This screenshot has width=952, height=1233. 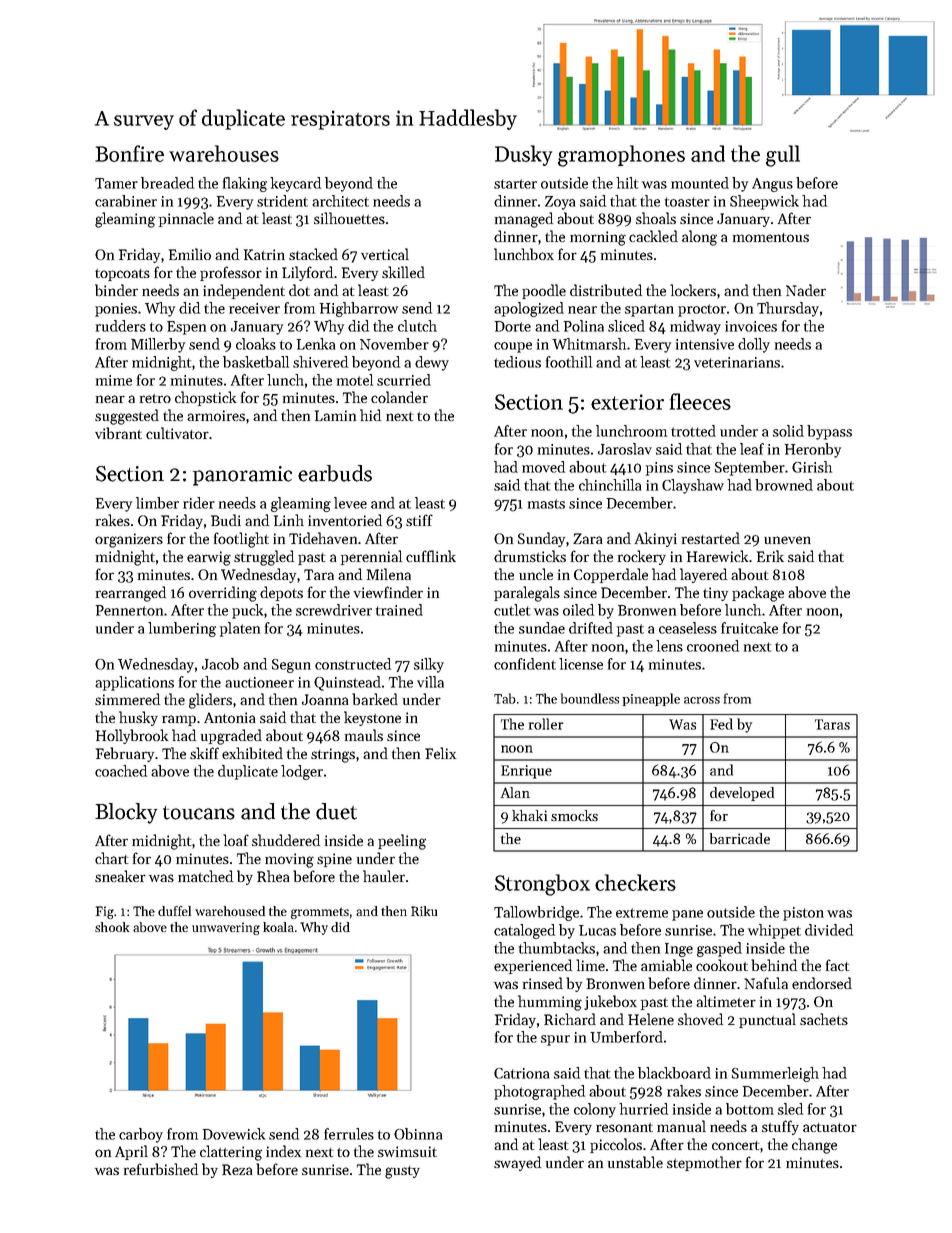 What do you see at coordinates (134, 683) in the screenshot?
I see `applications` at bounding box center [134, 683].
